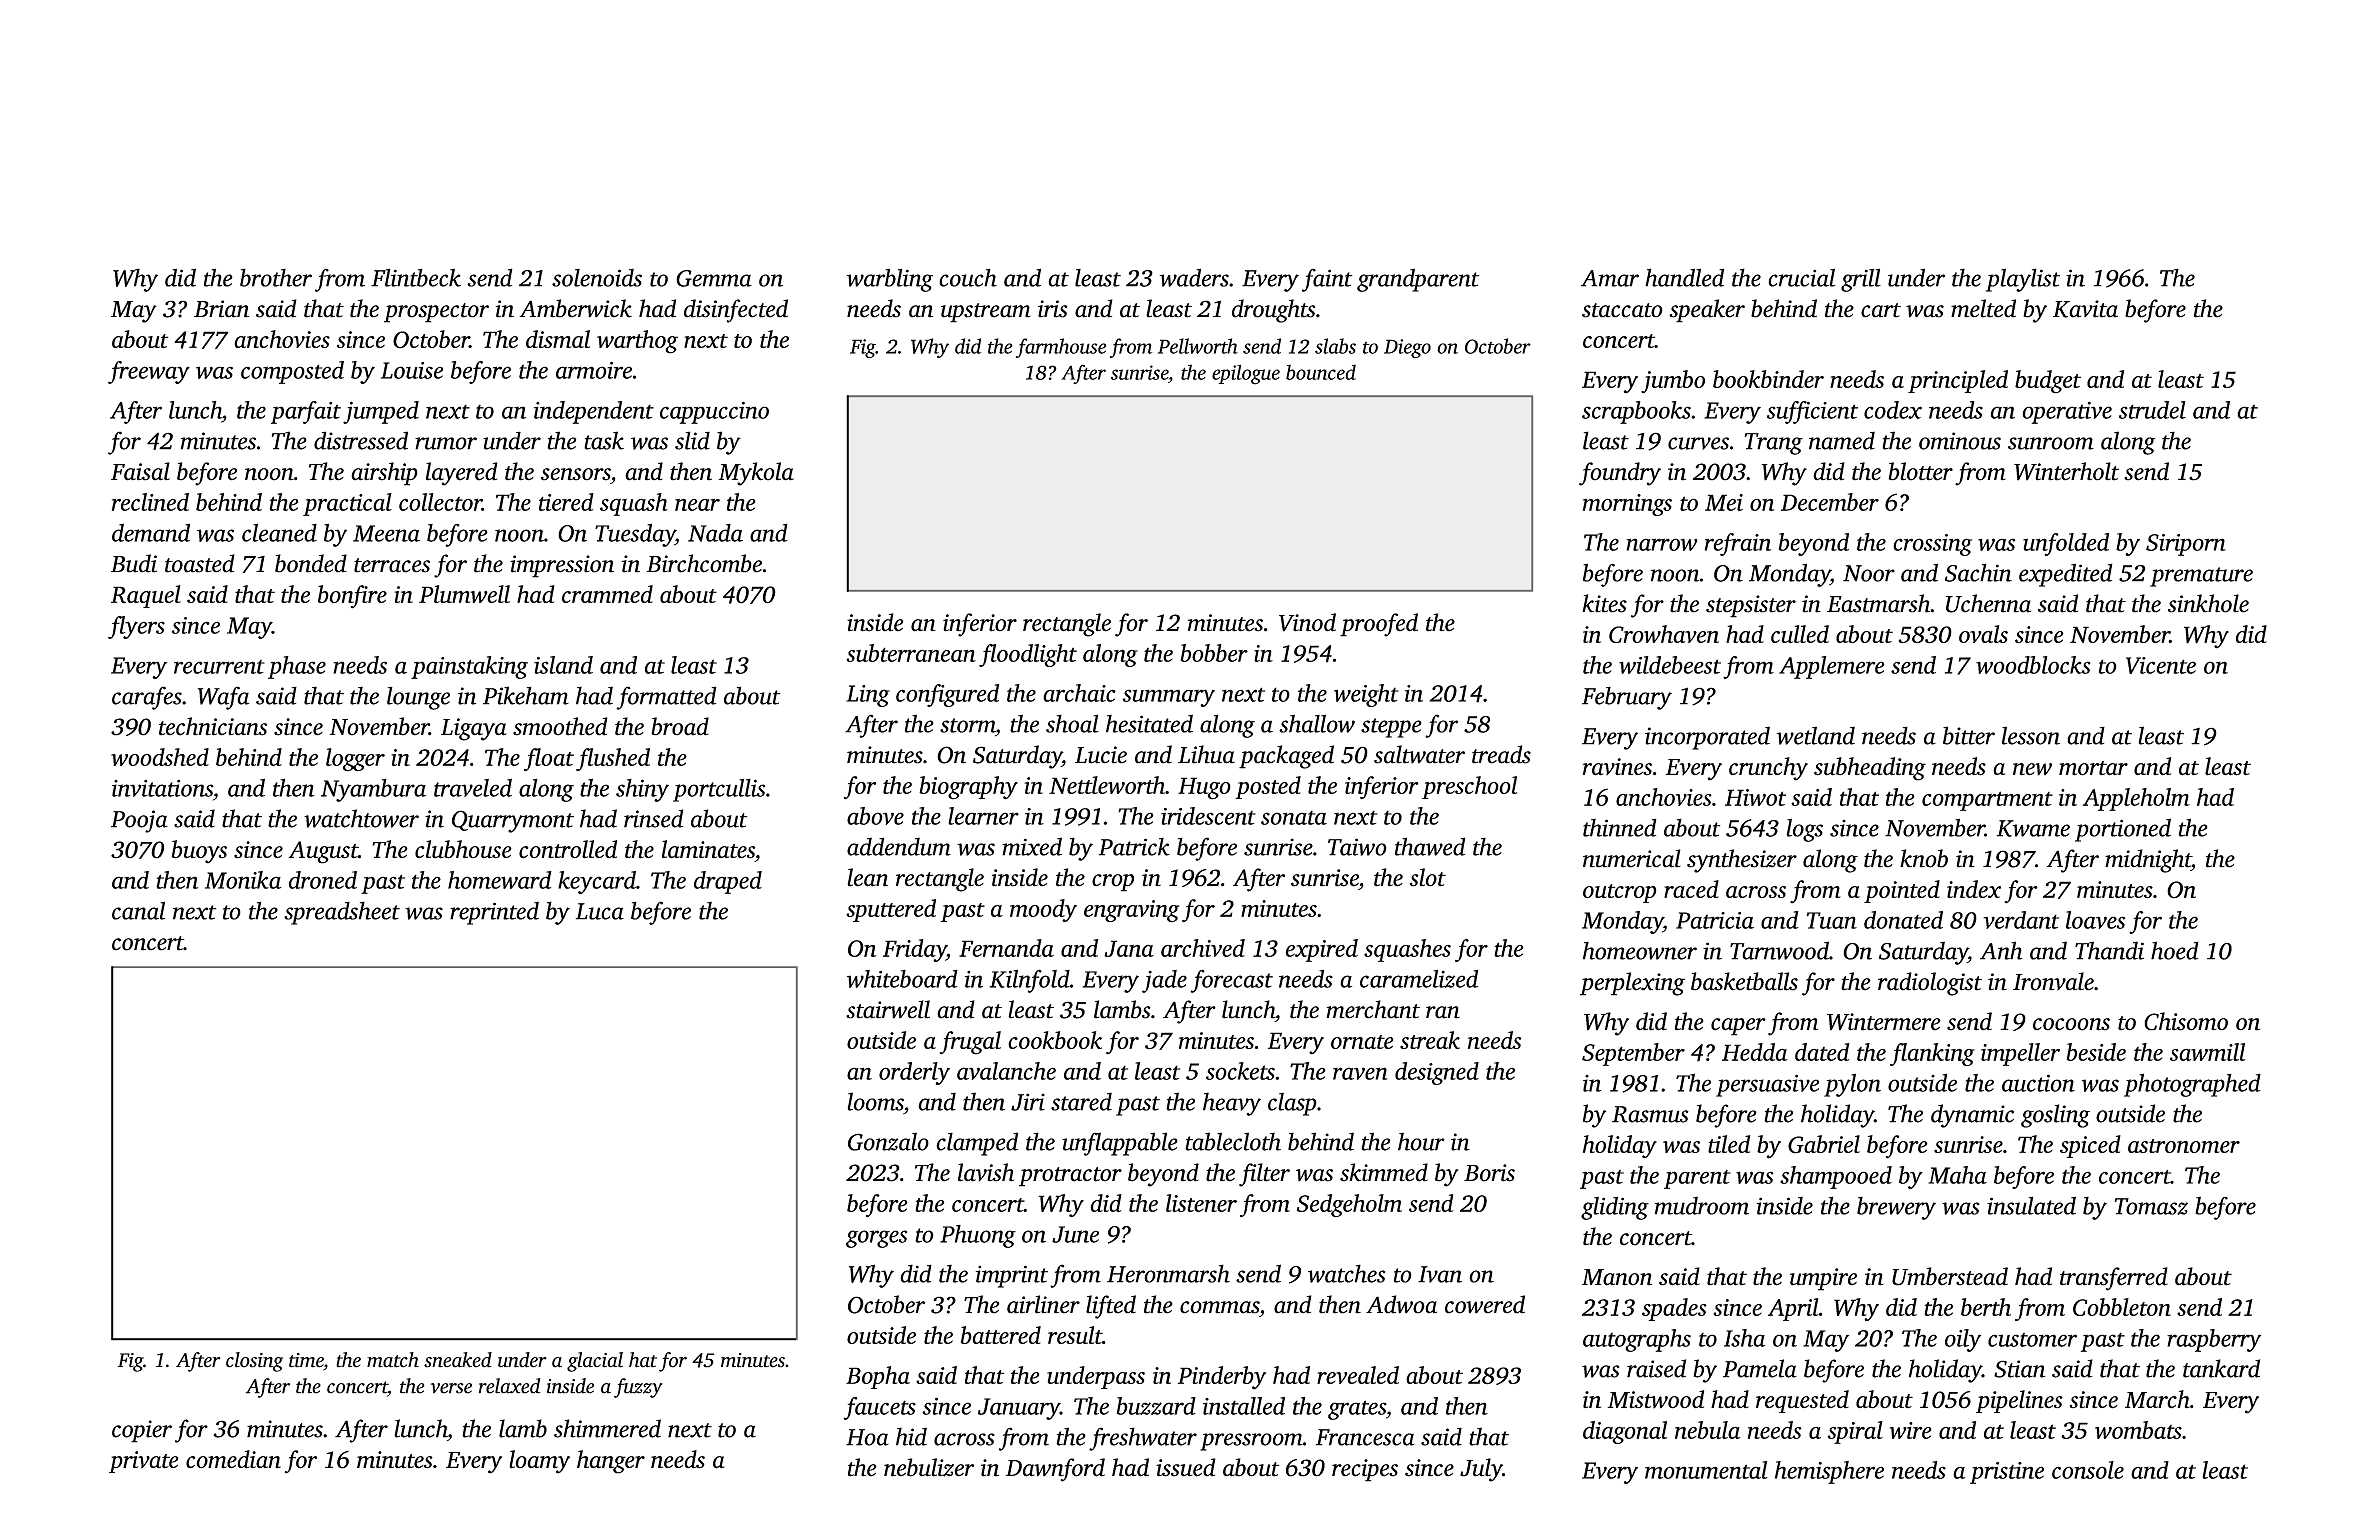  What do you see at coordinates (539, 1462) in the screenshot?
I see `loamy` at bounding box center [539, 1462].
